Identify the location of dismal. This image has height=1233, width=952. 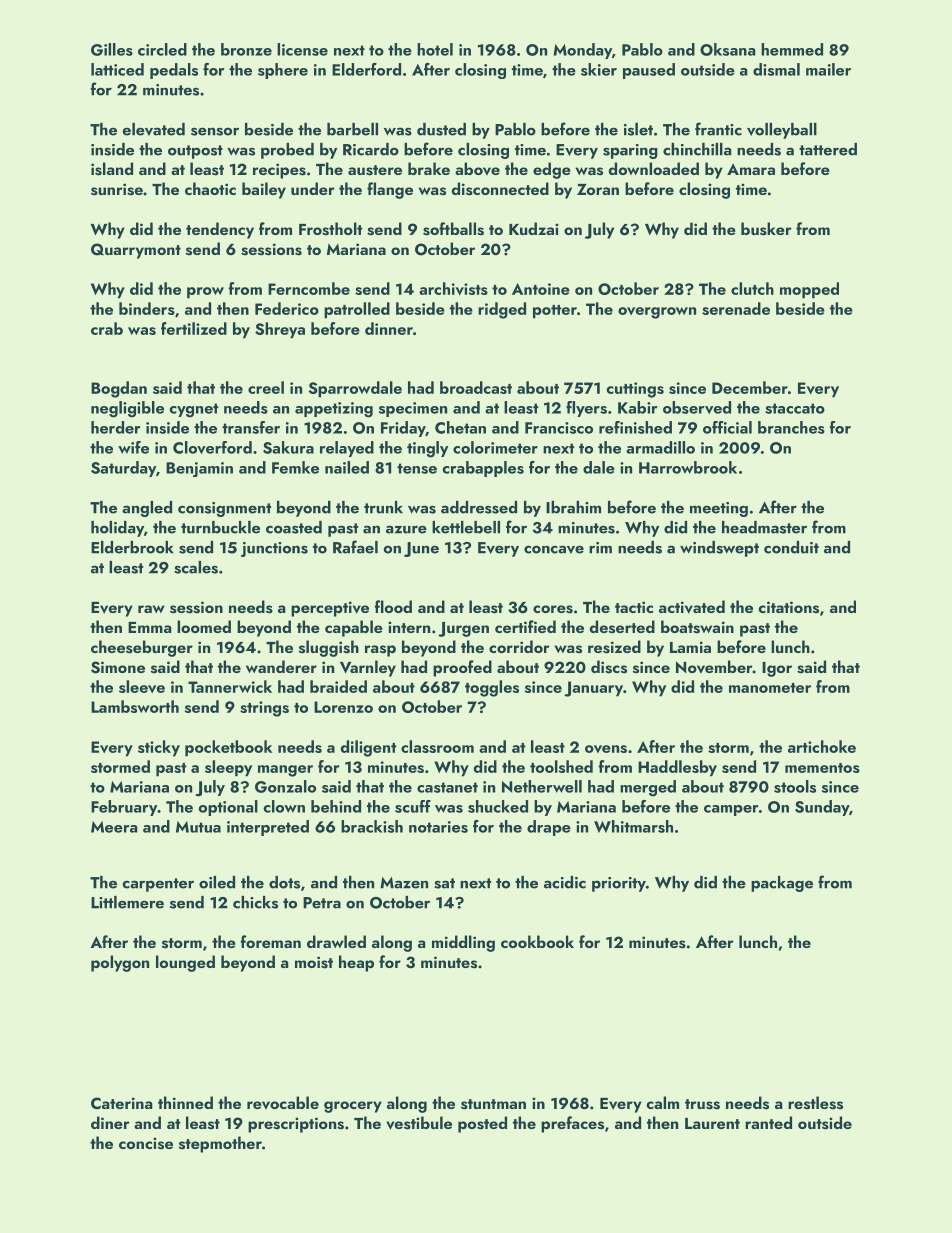
(776, 69).
